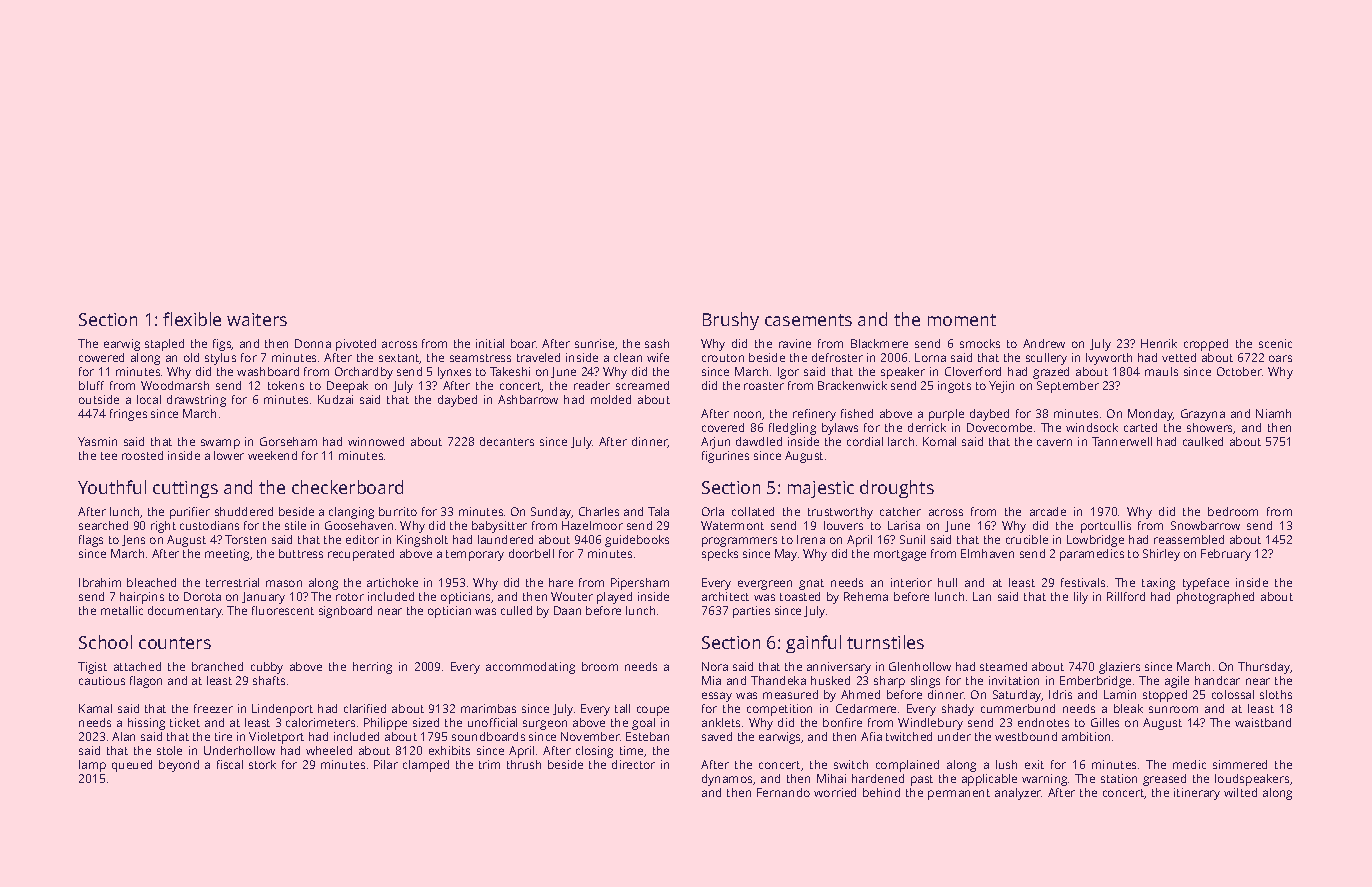 The height and width of the screenshot is (887, 1372). What do you see at coordinates (611, 399) in the screenshot?
I see `molded` at bounding box center [611, 399].
